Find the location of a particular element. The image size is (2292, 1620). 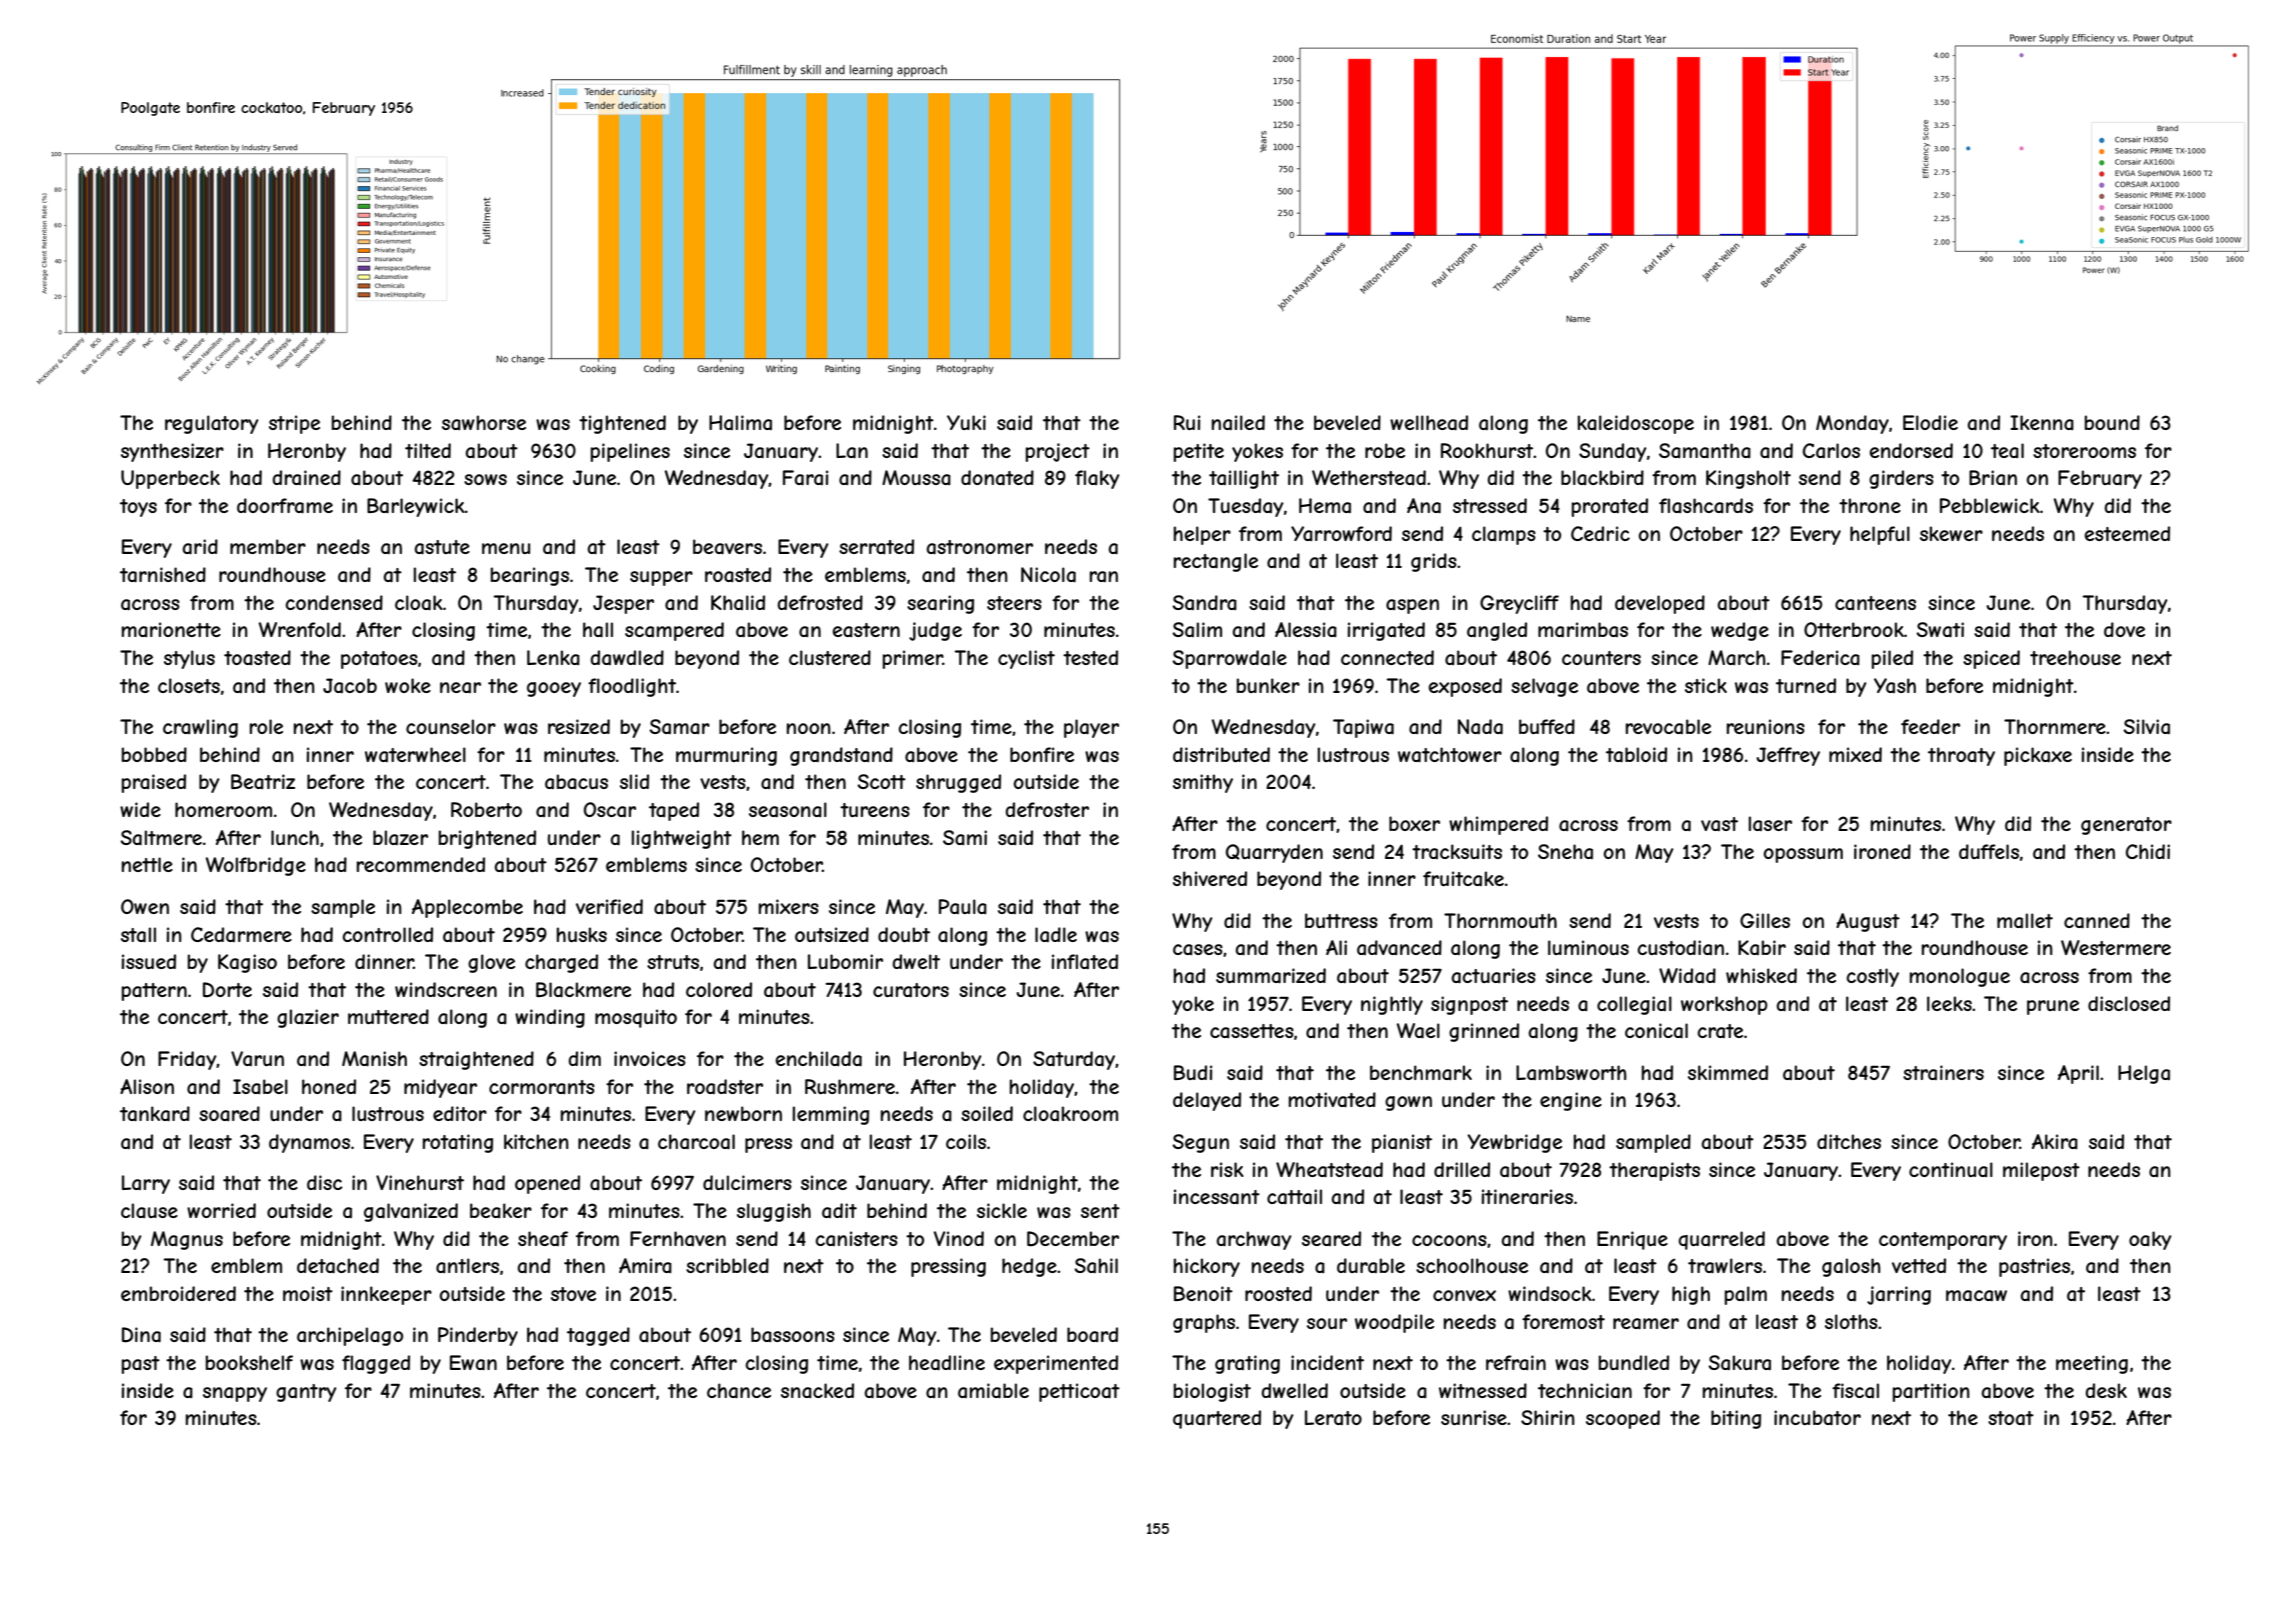

embroidered is located at coordinates (178, 1293).
